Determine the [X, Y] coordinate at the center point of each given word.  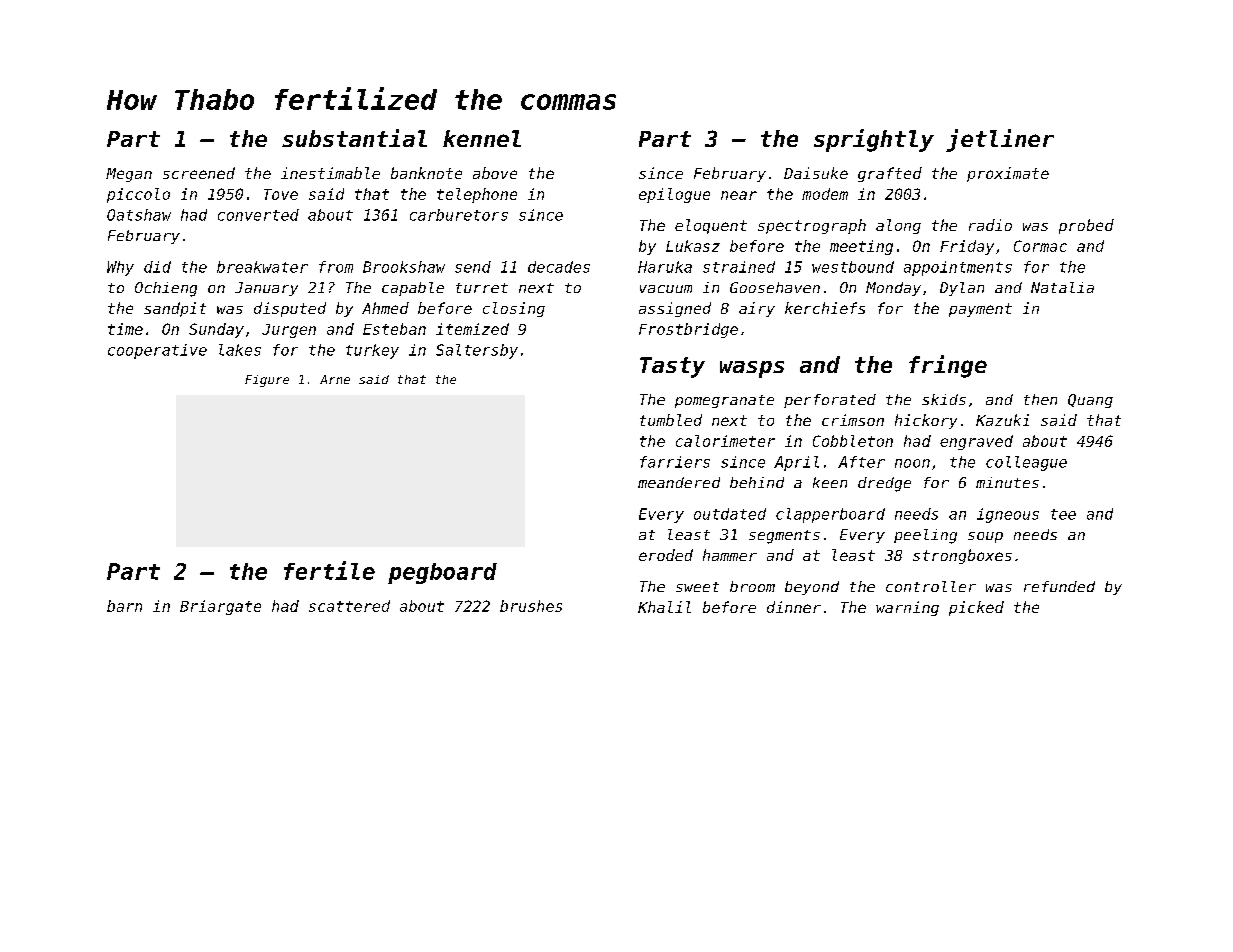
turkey [372, 351]
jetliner [1000, 140]
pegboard [442, 573]
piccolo [138, 195]
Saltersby [477, 351]
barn [124, 606]
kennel [482, 138]
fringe [948, 366]
